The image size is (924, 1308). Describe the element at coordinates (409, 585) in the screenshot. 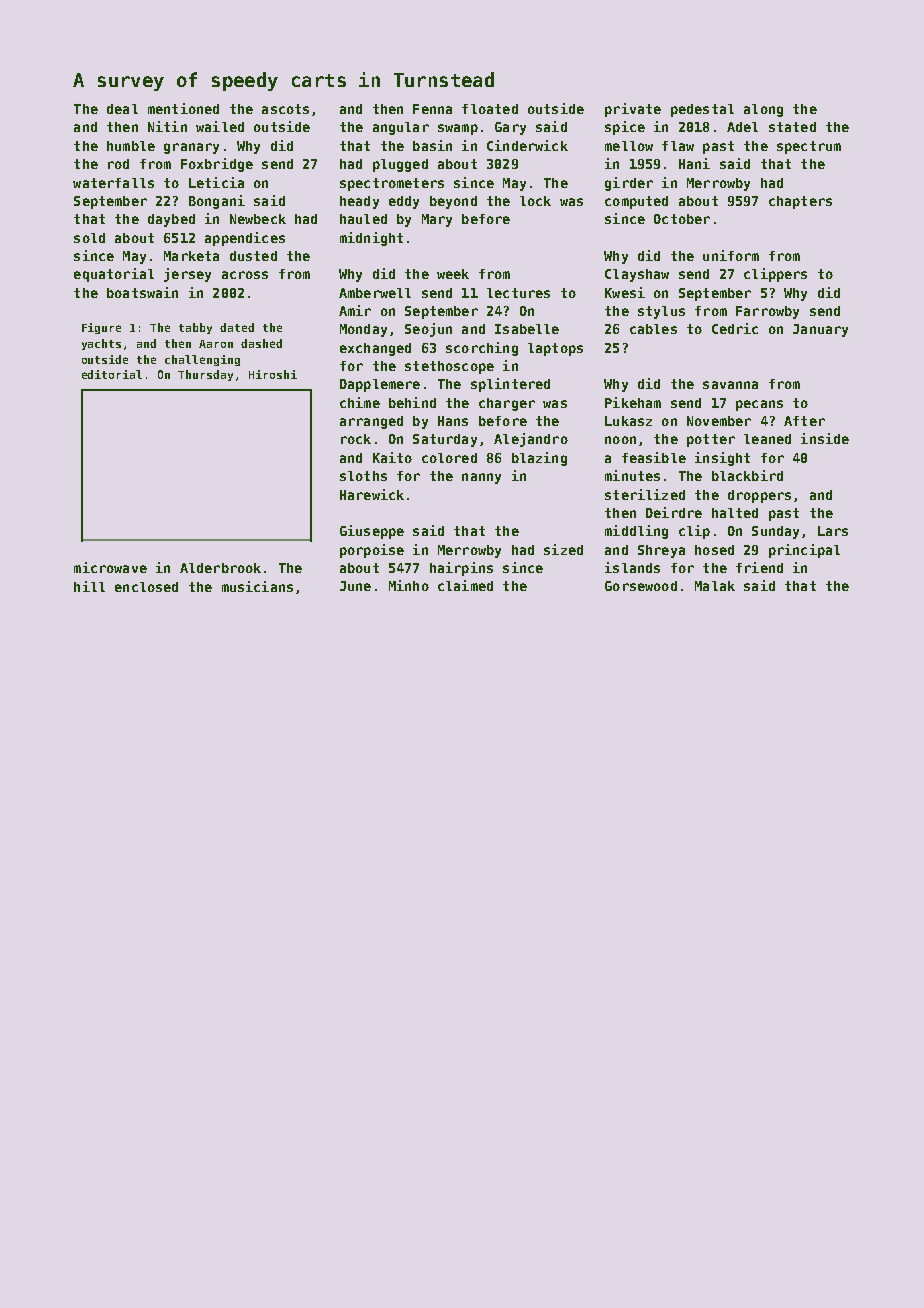

I see `Minho` at that location.
